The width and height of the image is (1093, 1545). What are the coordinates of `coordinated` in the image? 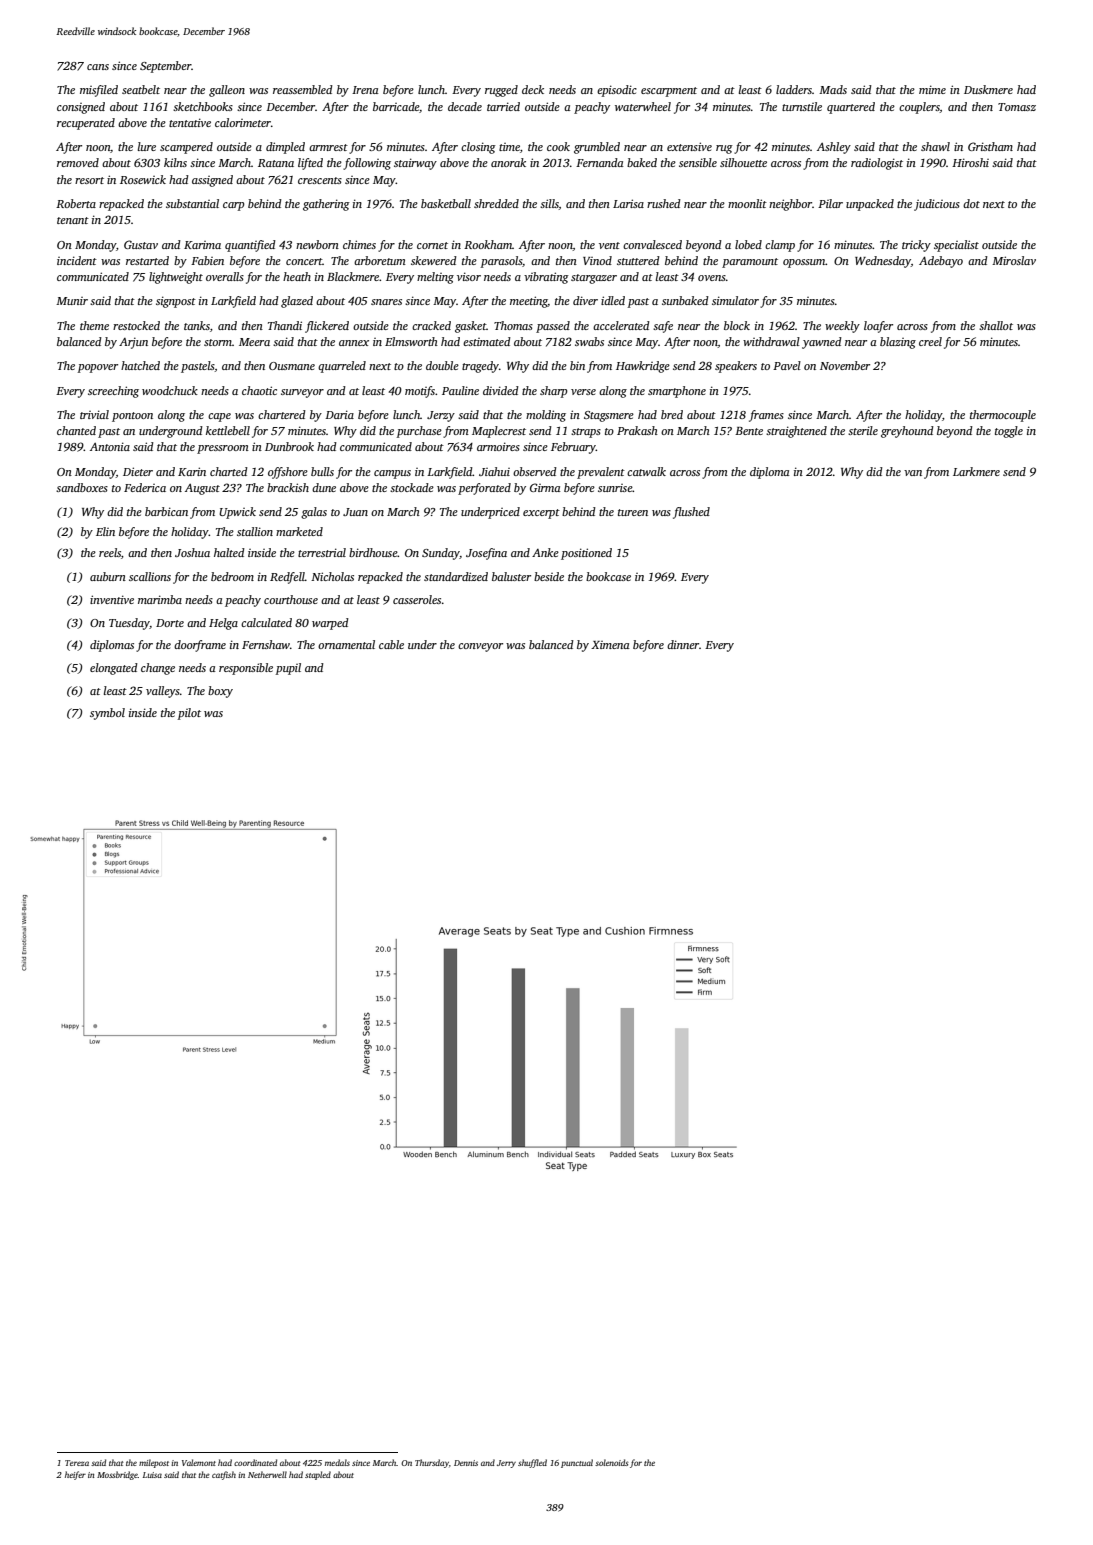 It's located at (255, 1462).
